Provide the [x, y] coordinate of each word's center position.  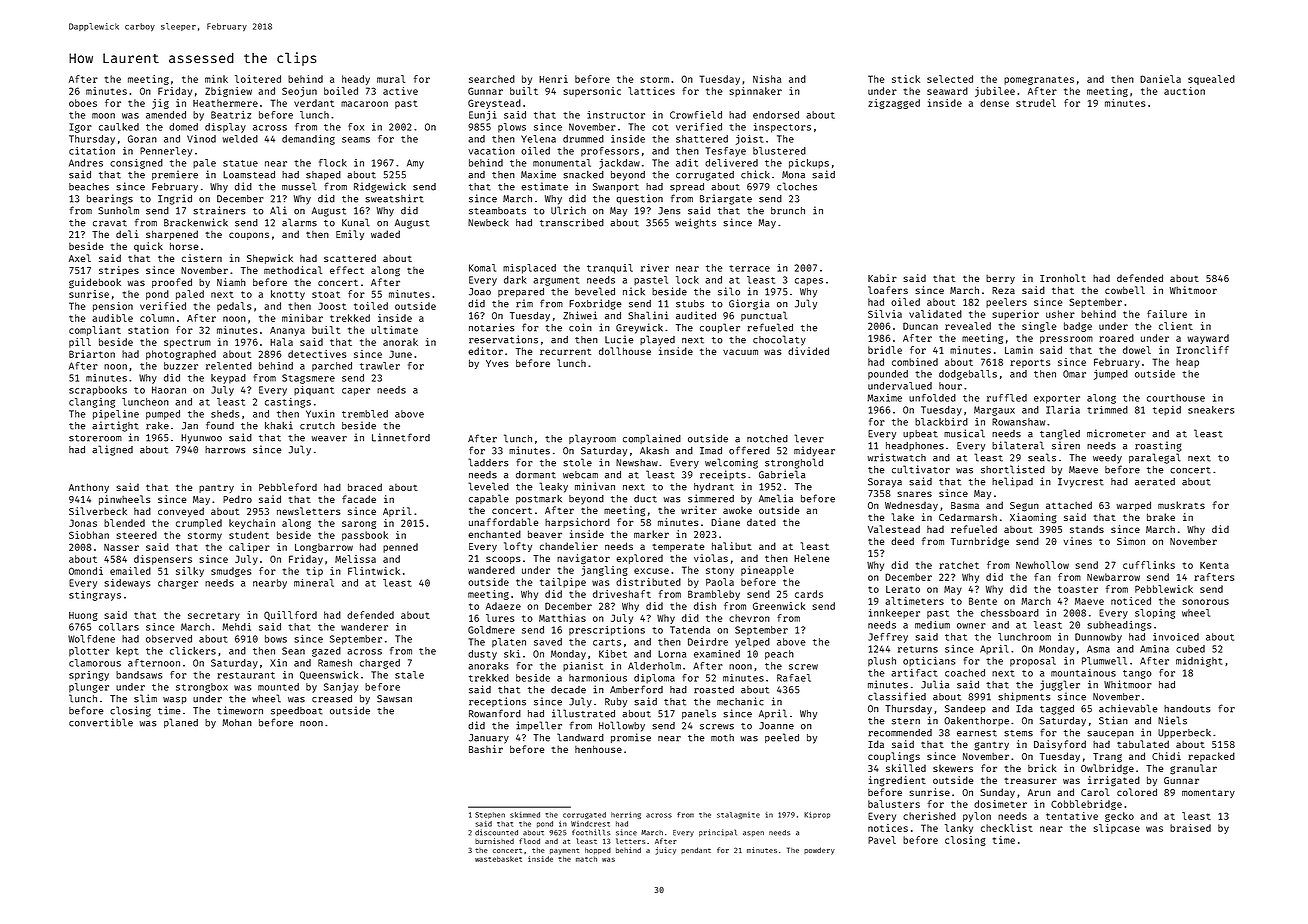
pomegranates [1039, 80]
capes [809, 282]
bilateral [1018, 445]
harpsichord [577, 523]
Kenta [1214, 565]
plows [512, 128]
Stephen [490, 815]
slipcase [1116, 829]
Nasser [121, 547]
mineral [314, 583]
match [586, 859]
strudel [1036, 103]
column [157, 318]
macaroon [364, 104]
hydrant [714, 488]
